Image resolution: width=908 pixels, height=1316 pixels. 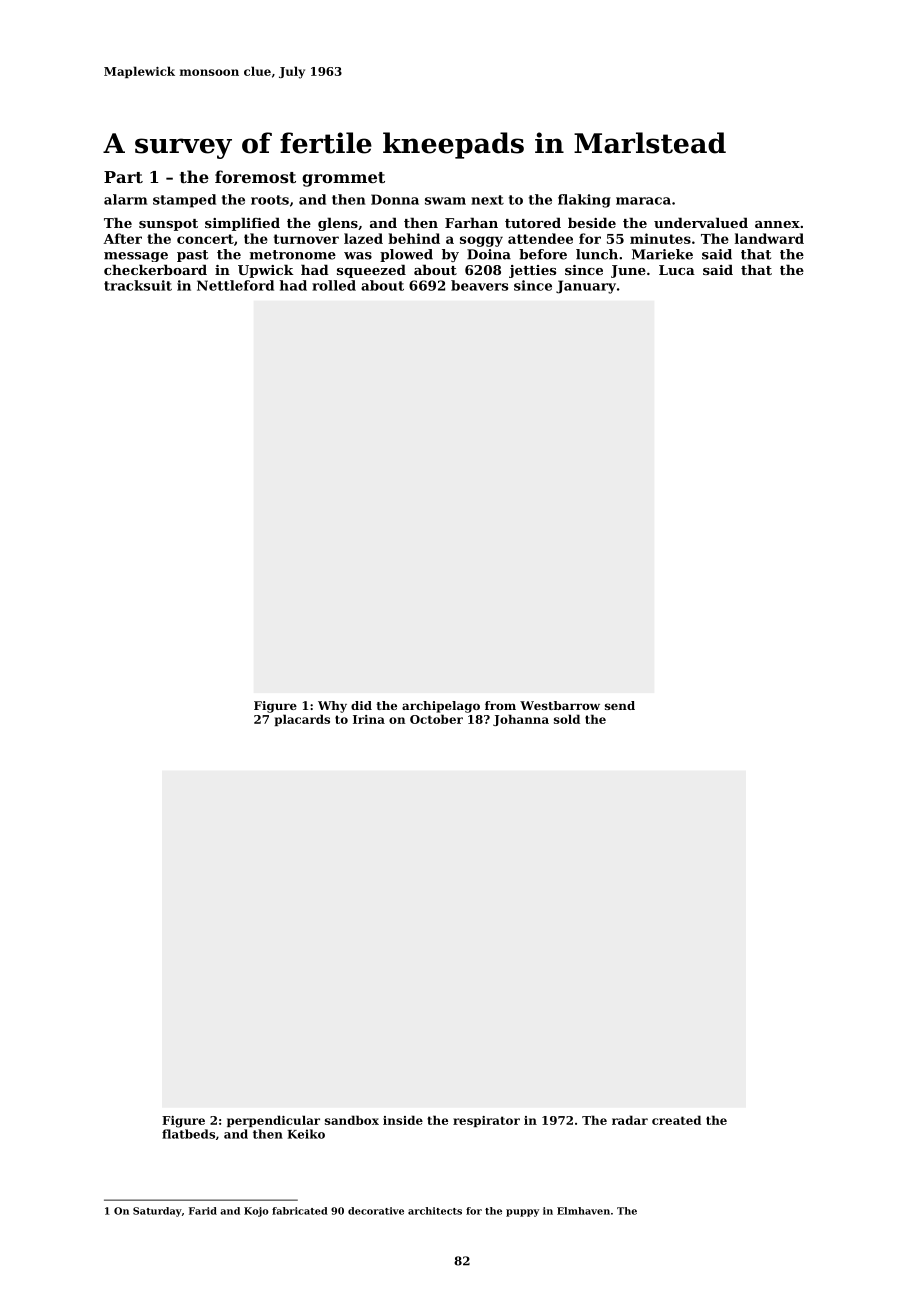 What do you see at coordinates (302, 720) in the screenshot?
I see `placards` at bounding box center [302, 720].
